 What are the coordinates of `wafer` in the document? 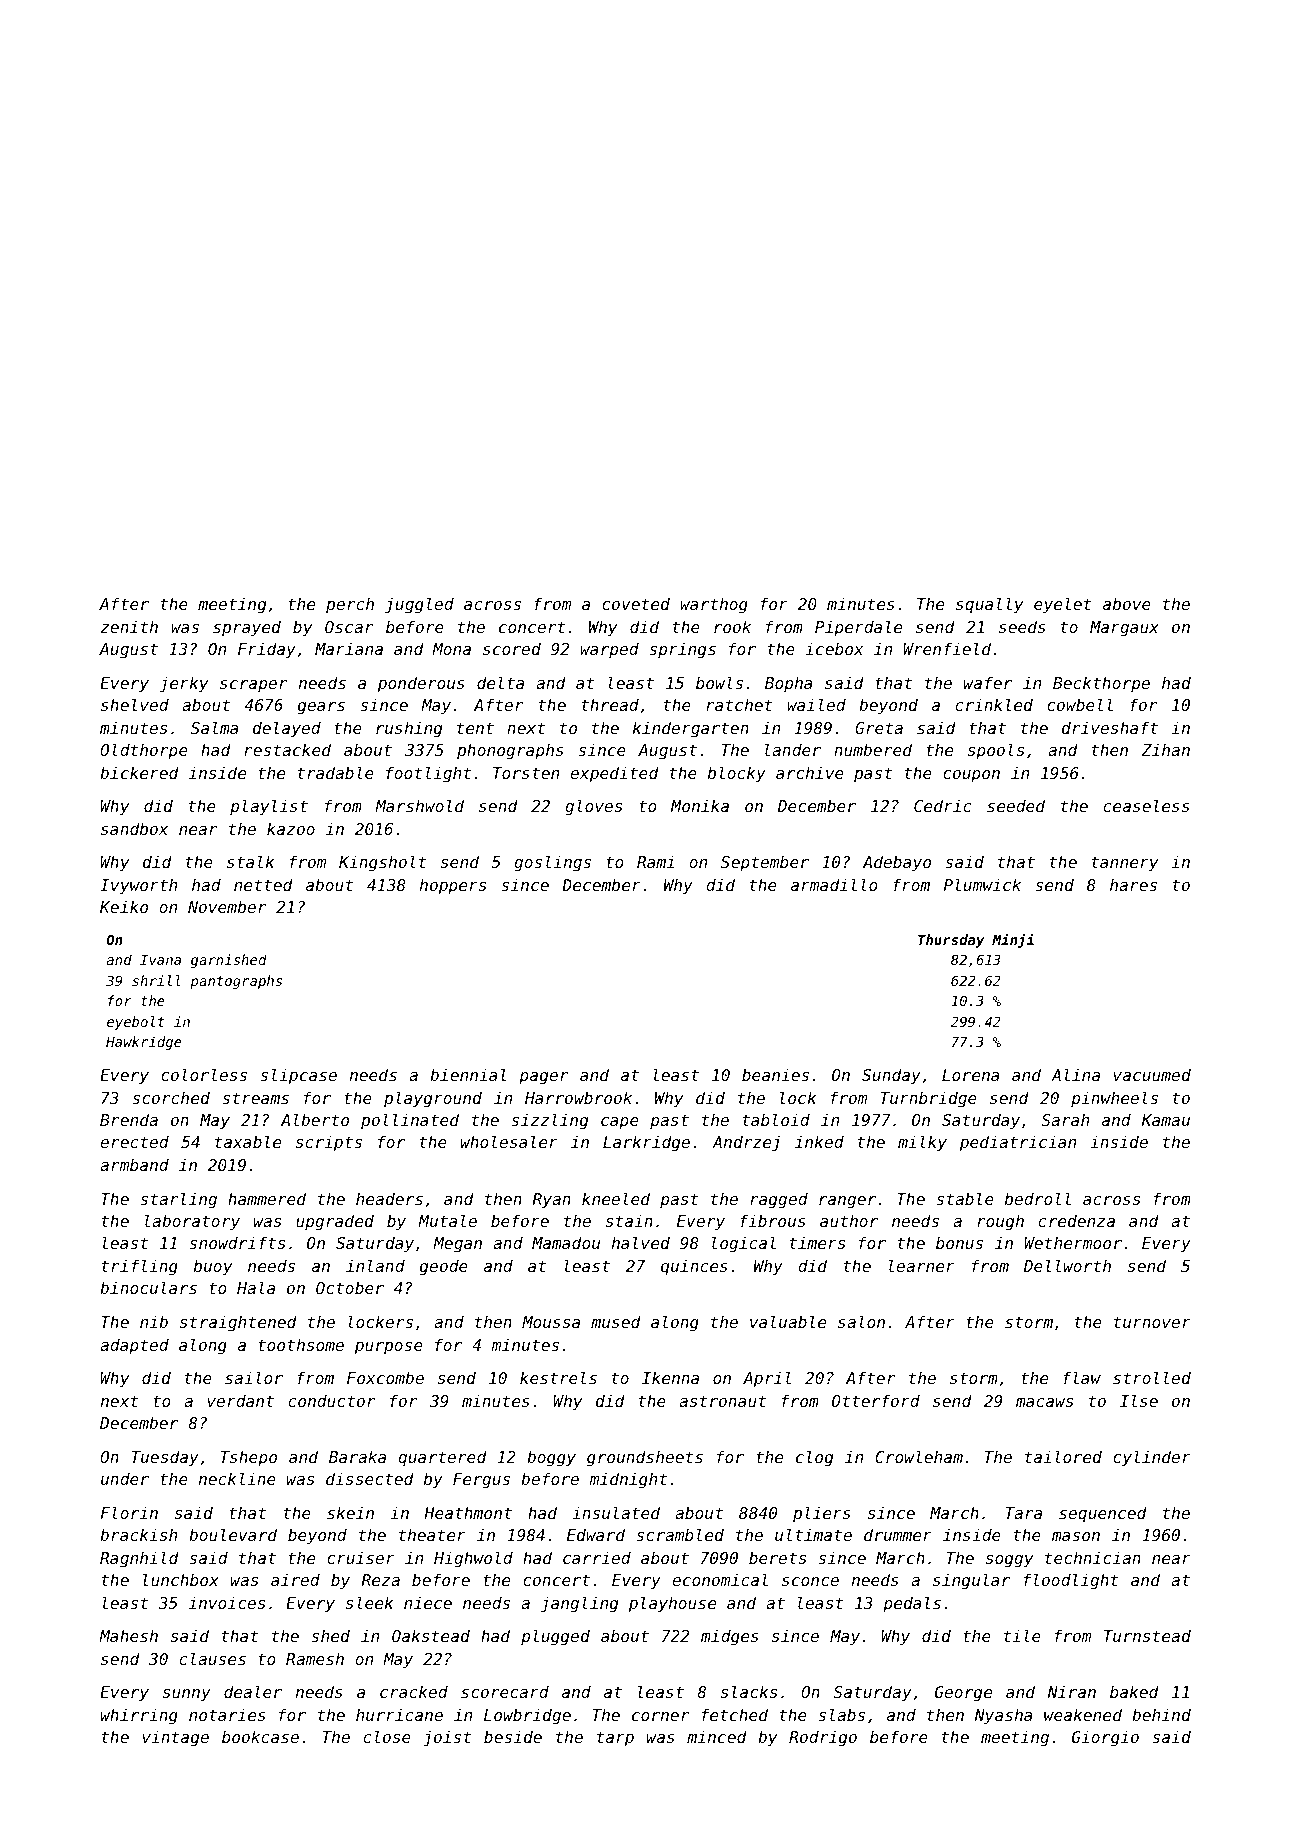 It's located at (988, 682).
